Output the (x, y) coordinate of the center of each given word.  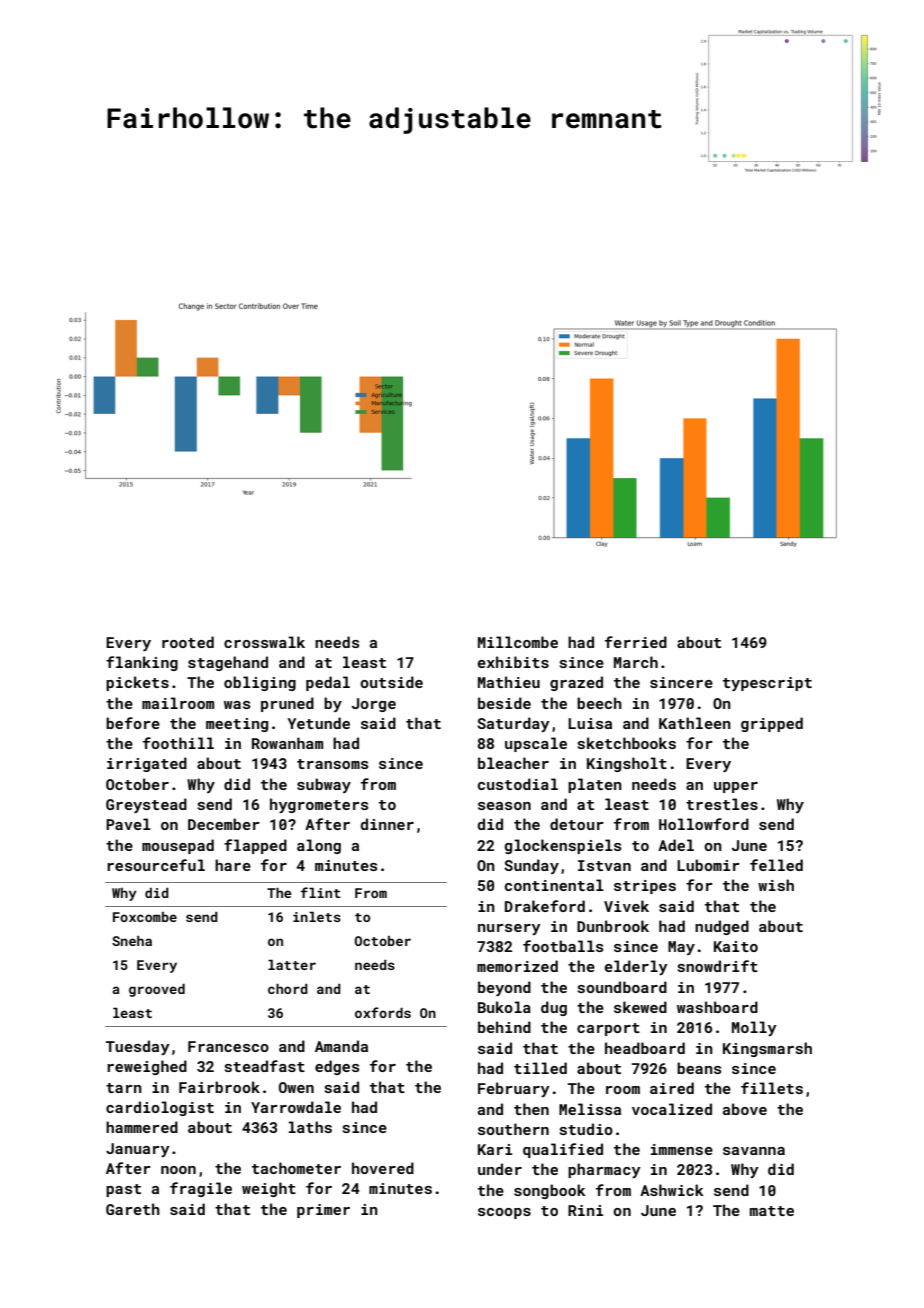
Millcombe (518, 642)
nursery (509, 929)
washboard (717, 1007)
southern (513, 1129)
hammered (142, 1127)
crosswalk (264, 642)
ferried (636, 642)
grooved (157, 990)
